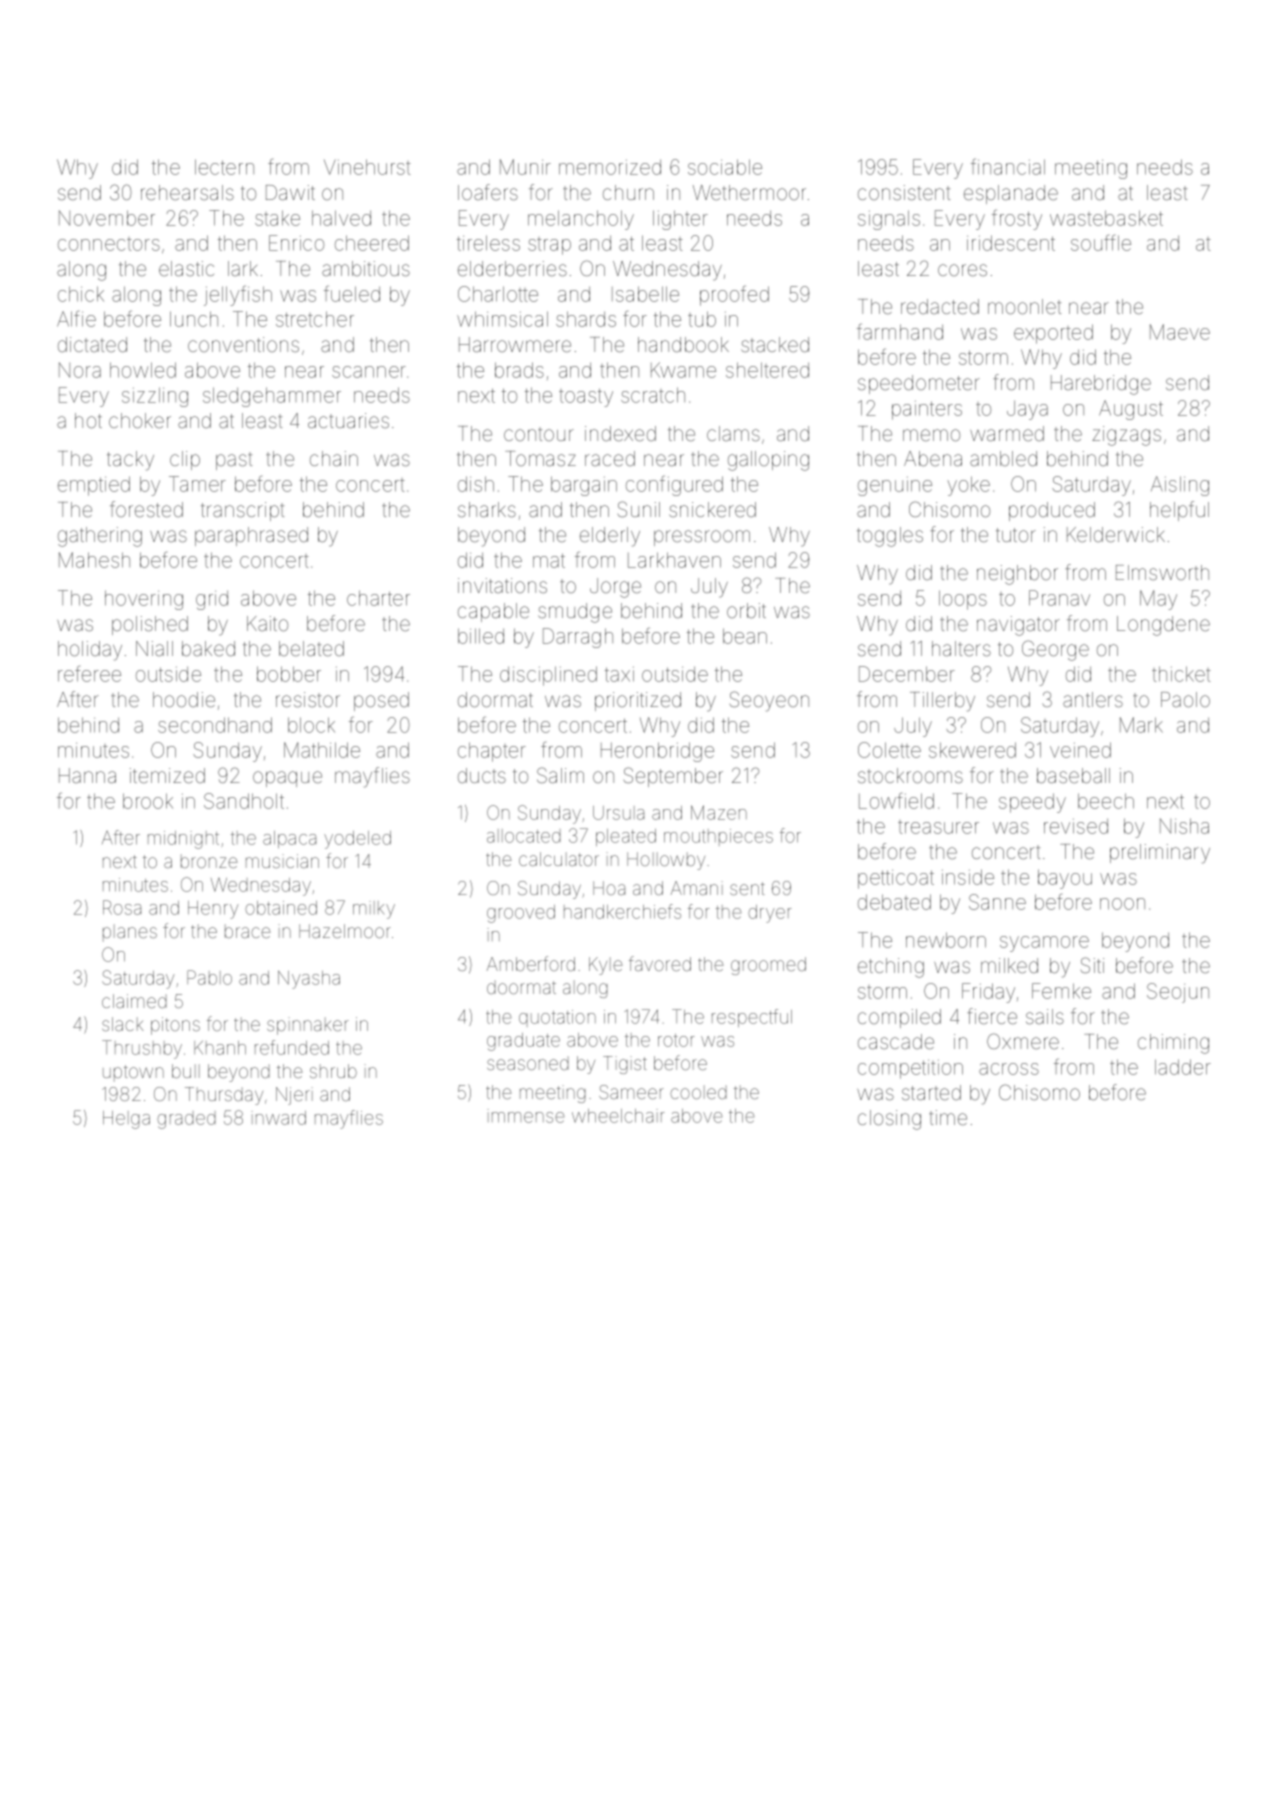 The height and width of the screenshot is (1794, 1268). I want to click on lectern, so click(224, 167).
